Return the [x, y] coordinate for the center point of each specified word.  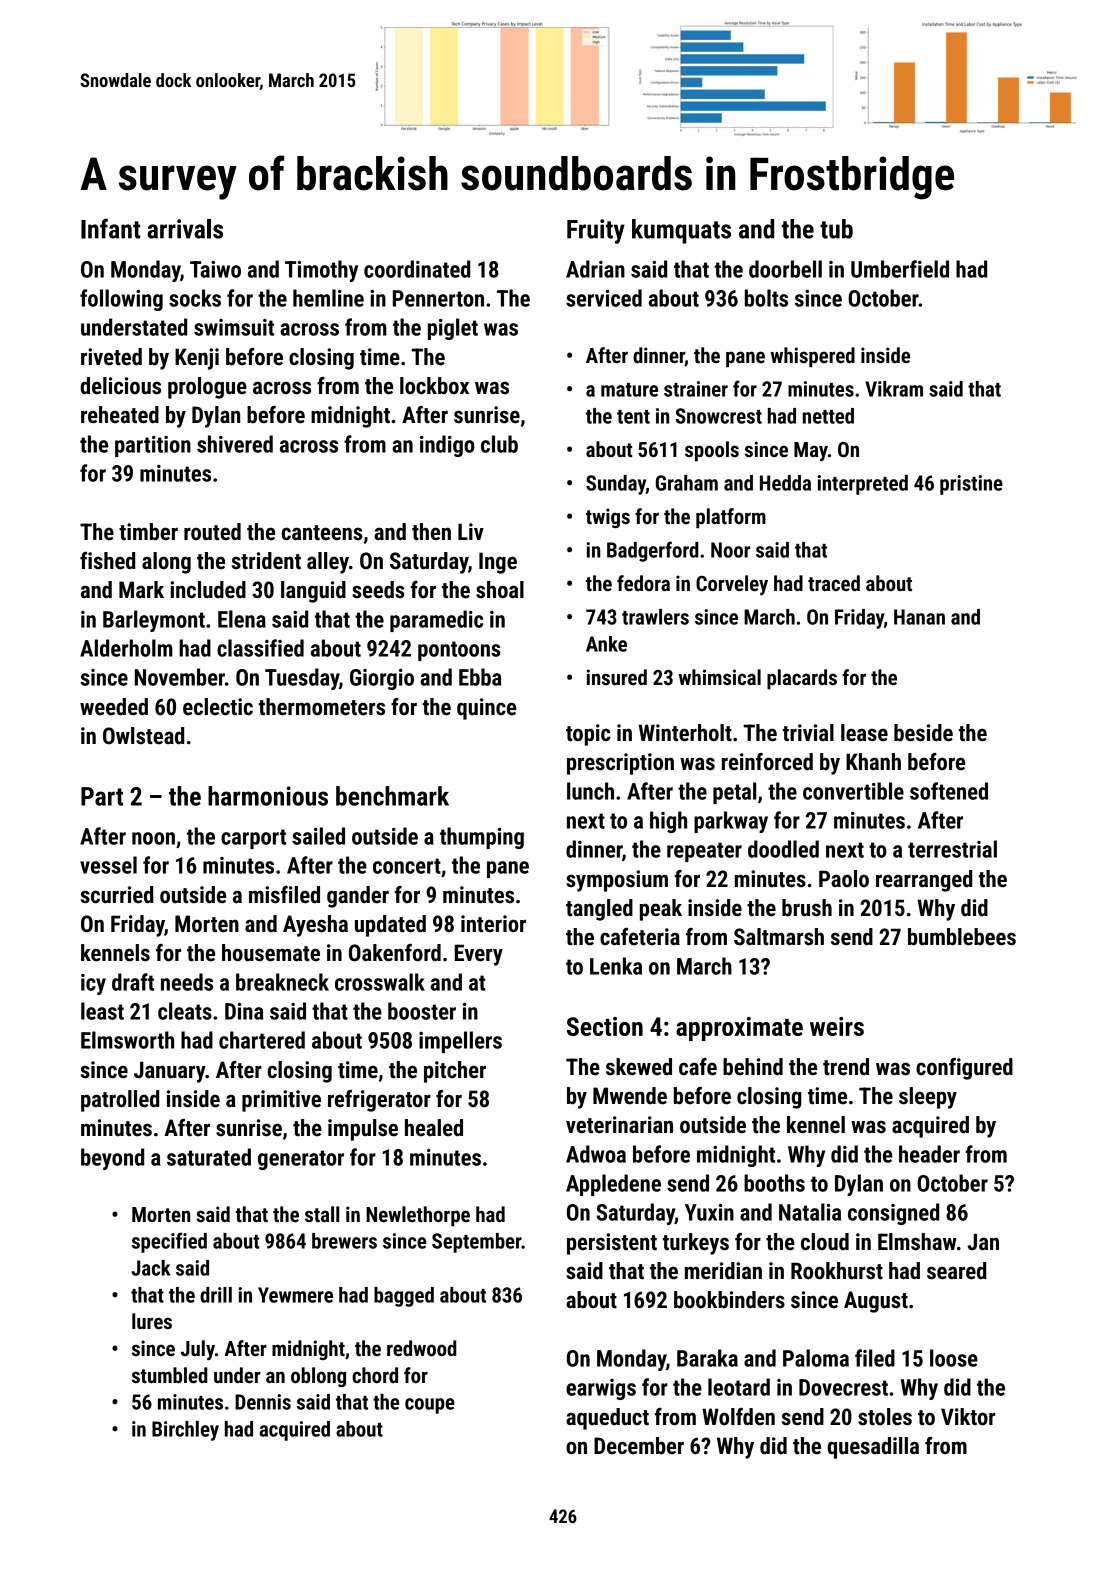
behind [753, 1067]
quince [486, 709]
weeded [114, 707]
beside [923, 733]
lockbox [434, 386]
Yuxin [709, 1212]
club [499, 444]
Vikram [894, 389]
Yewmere [295, 1295]
